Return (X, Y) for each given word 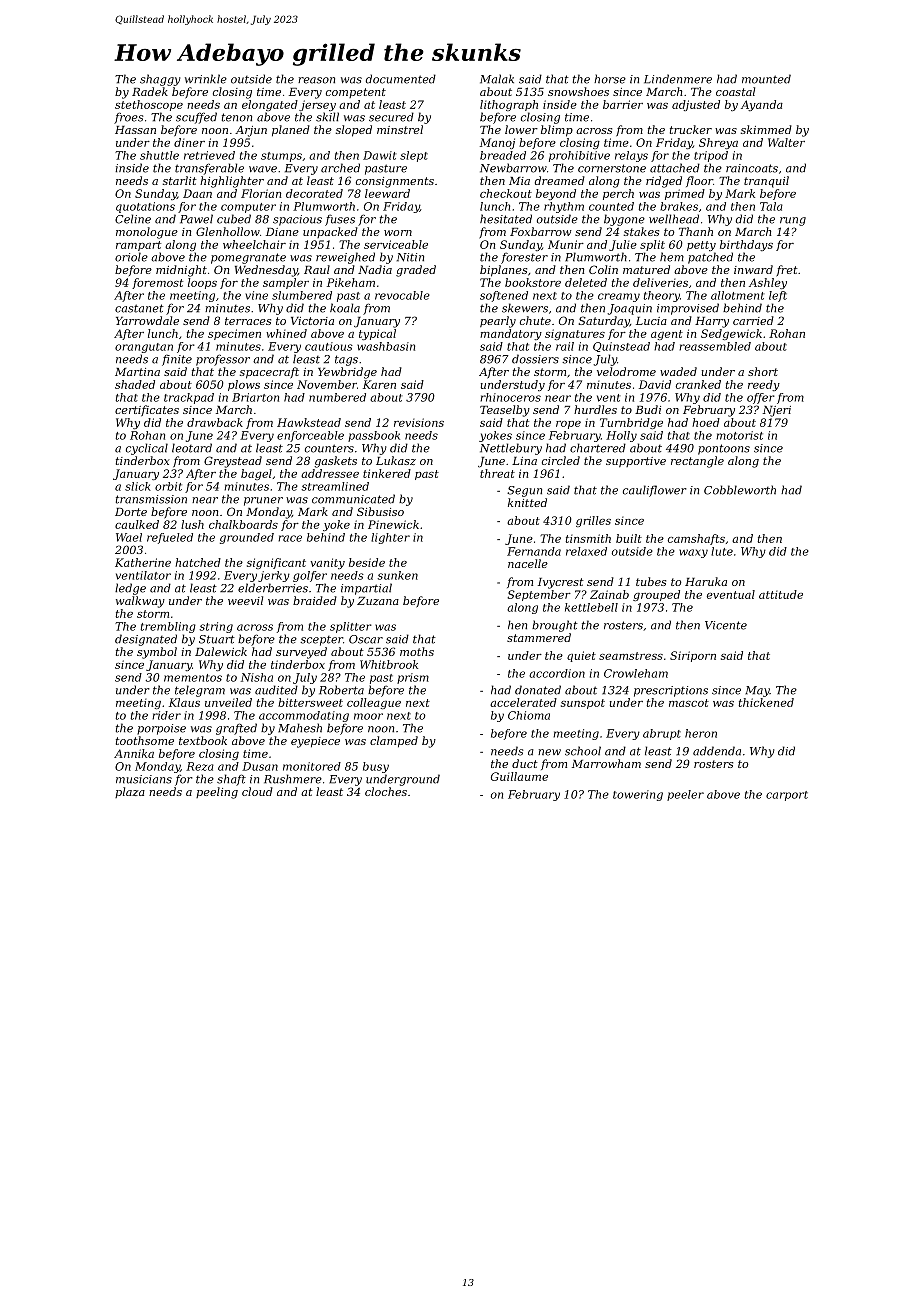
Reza (200, 766)
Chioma (529, 715)
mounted (766, 79)
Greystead (233, 462)
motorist (739, 435)
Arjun (251, 131)
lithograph (509, 105)
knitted (527, 502)
